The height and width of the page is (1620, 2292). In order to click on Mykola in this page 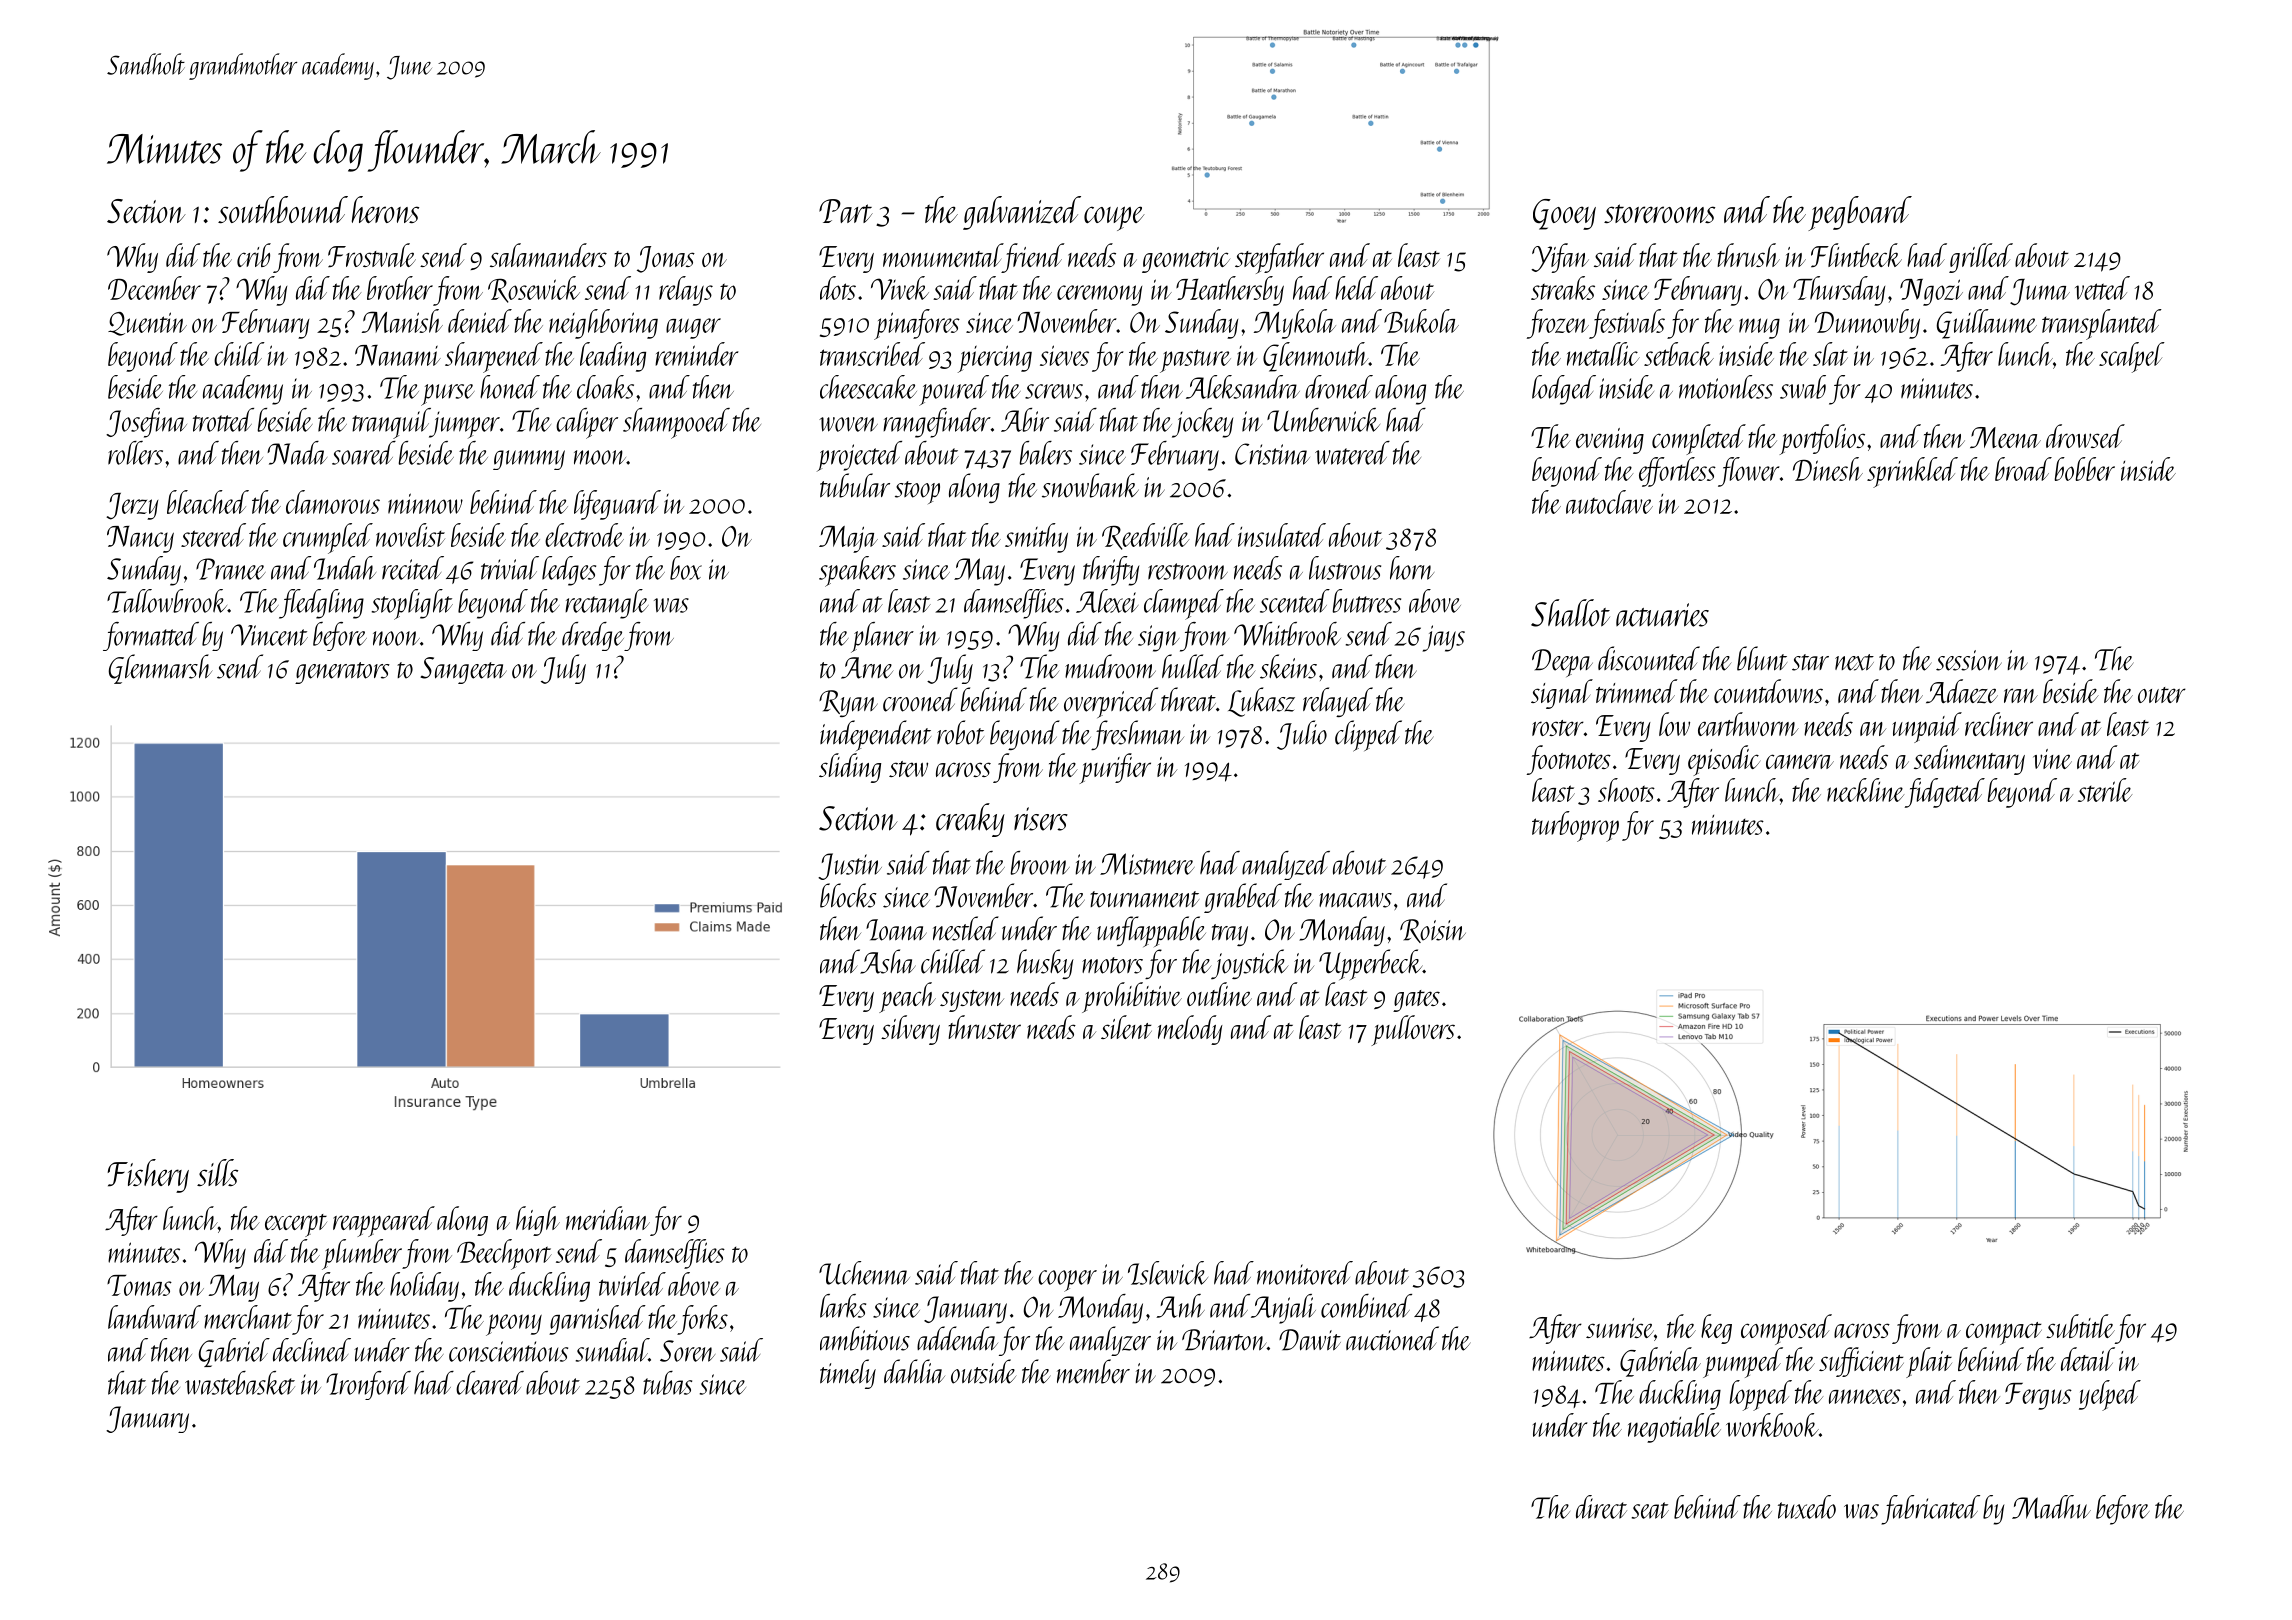, I will do `click(1295, 324)`.
